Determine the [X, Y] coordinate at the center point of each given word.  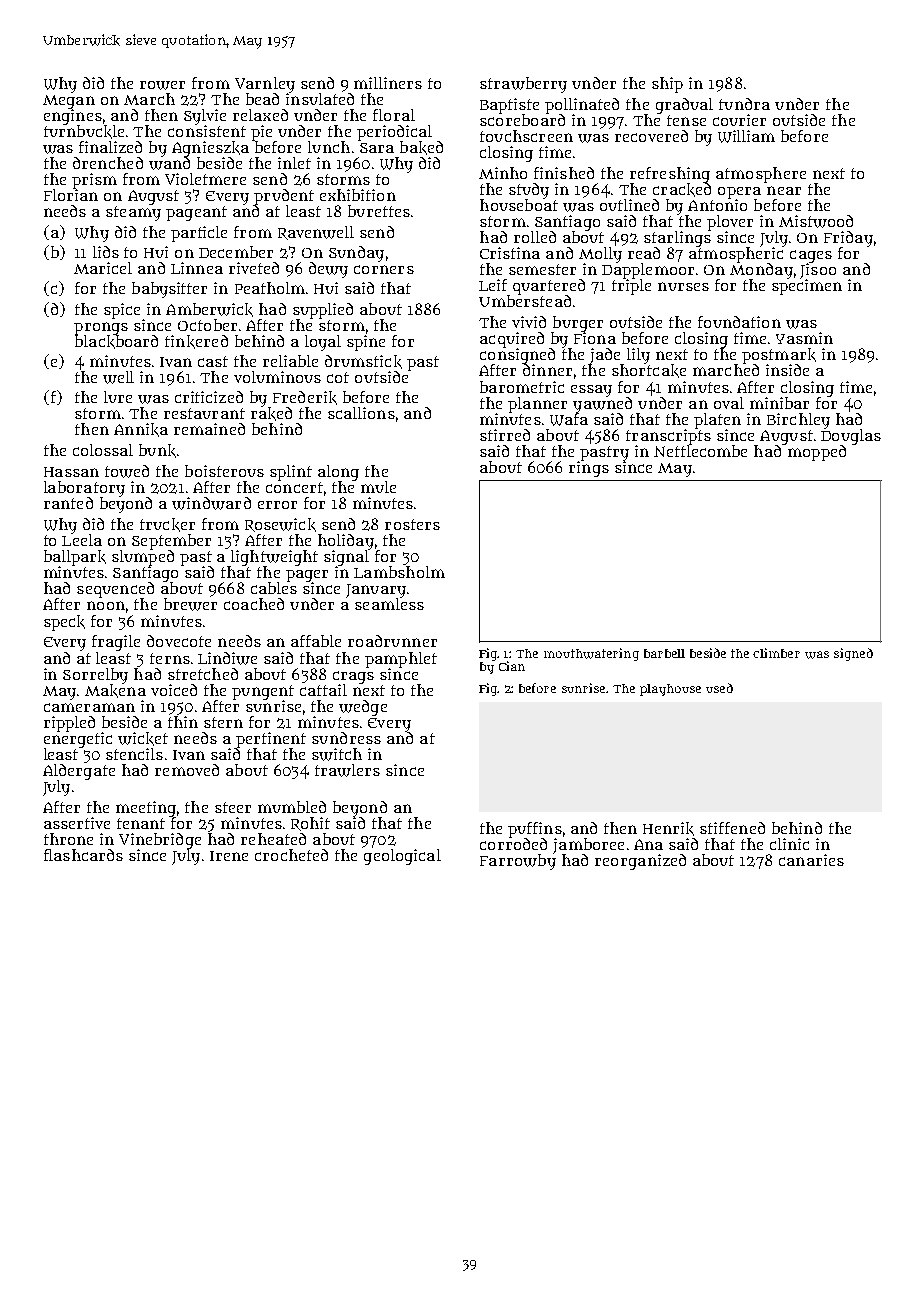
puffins [535, 830]
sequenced [115, 590]
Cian [512, 666]
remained [209, 429]
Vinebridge [160, 841]
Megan [69, 102]
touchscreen [526, 136]
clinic [789, 844]
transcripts [668, 437]
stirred [505, 435]
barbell [664, 653]
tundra [744, 104]
